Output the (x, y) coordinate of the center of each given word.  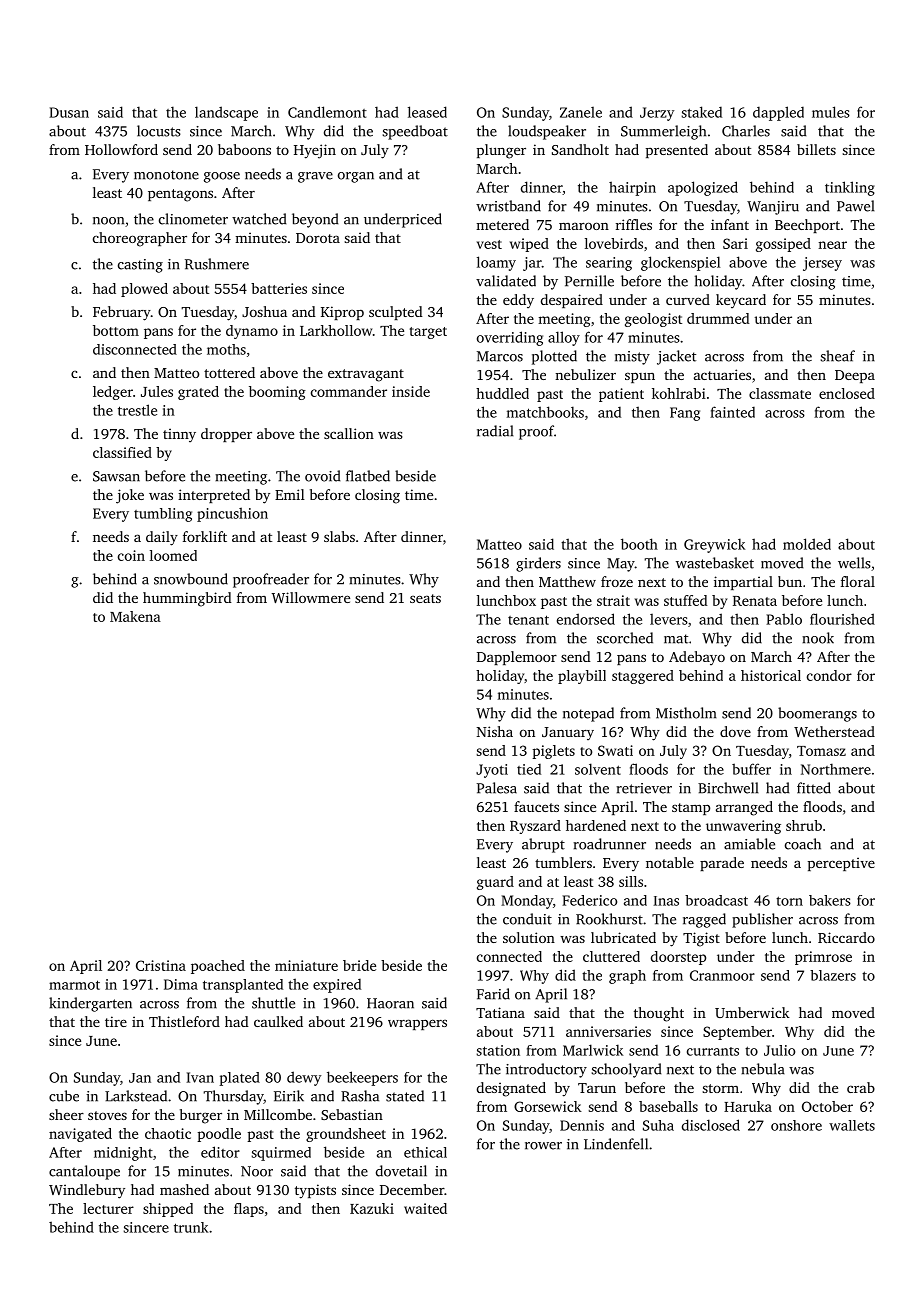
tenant (528, 620)
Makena (135, 616)
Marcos (500, 356)
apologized (703, 188)
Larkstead (136, 1096)
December (412, 1189)
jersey (822, 264)
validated (506, 281)
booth (639, 544)
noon (108, 221)
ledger (113, 393)
